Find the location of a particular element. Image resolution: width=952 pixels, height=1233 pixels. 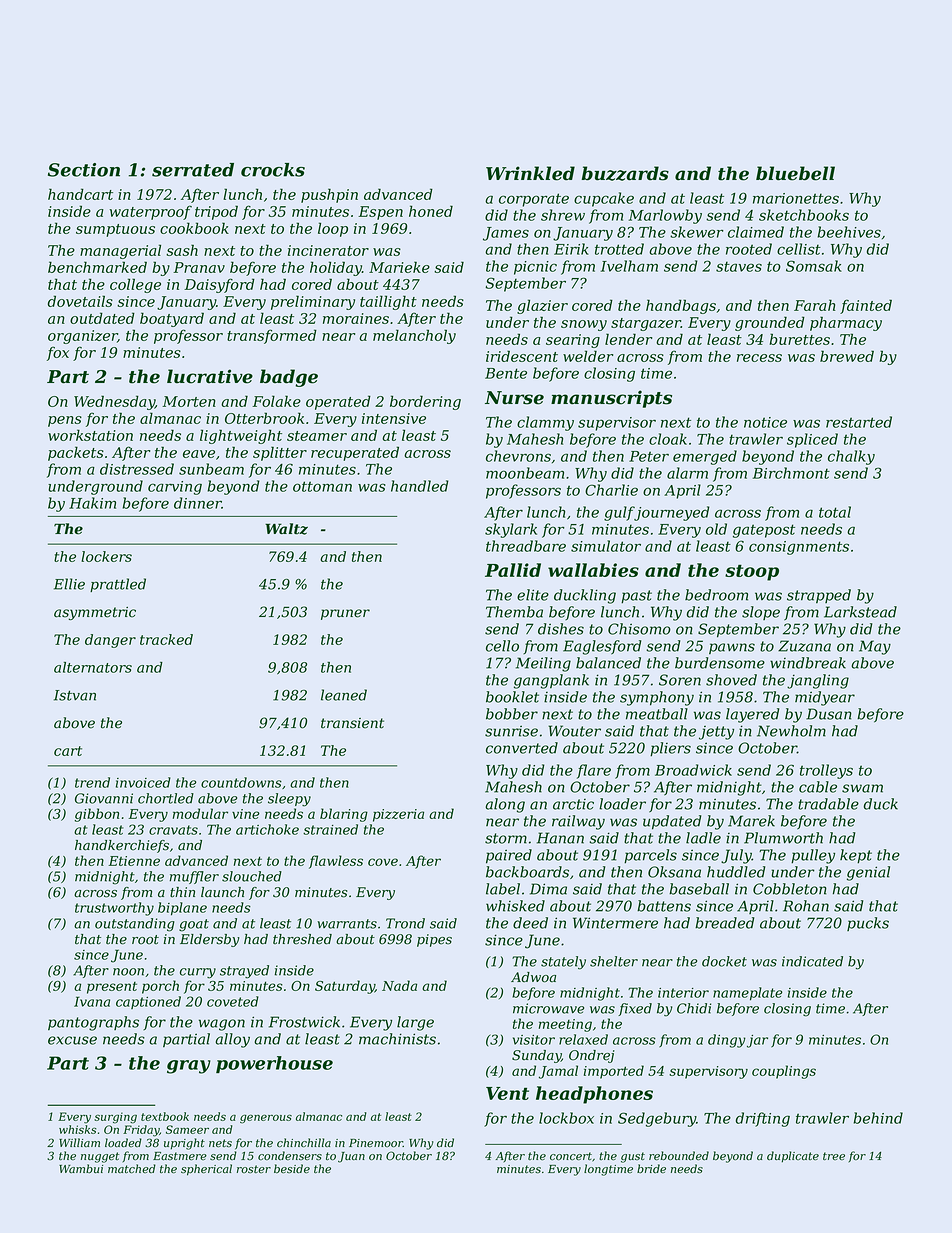

prattled is located at coordinates (118, 585).
